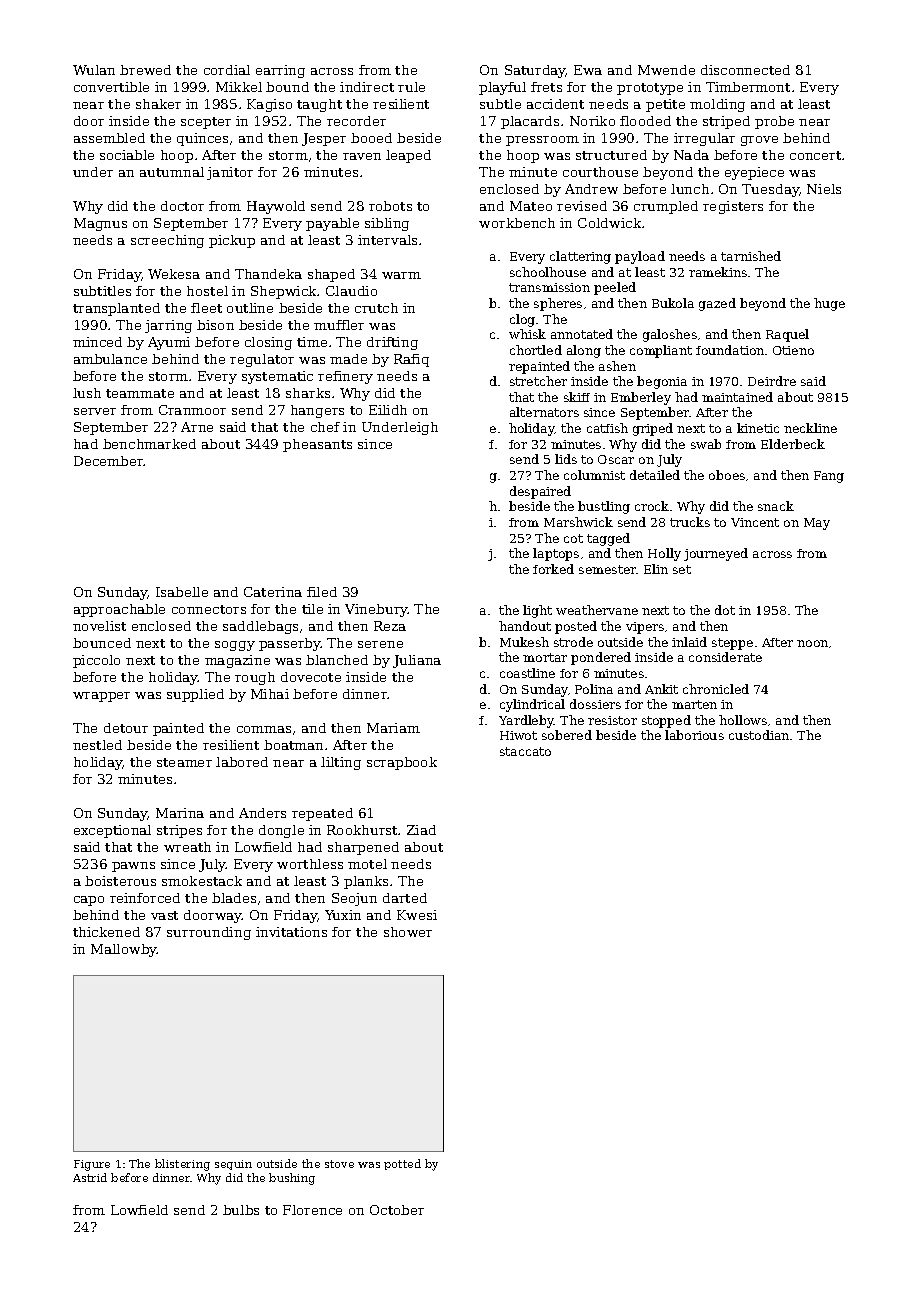 The image size is (924, 1308). What do you see at coordinates (90, 1177) in the page?
I see `Astrid` at bounding box center [90, 1177].
